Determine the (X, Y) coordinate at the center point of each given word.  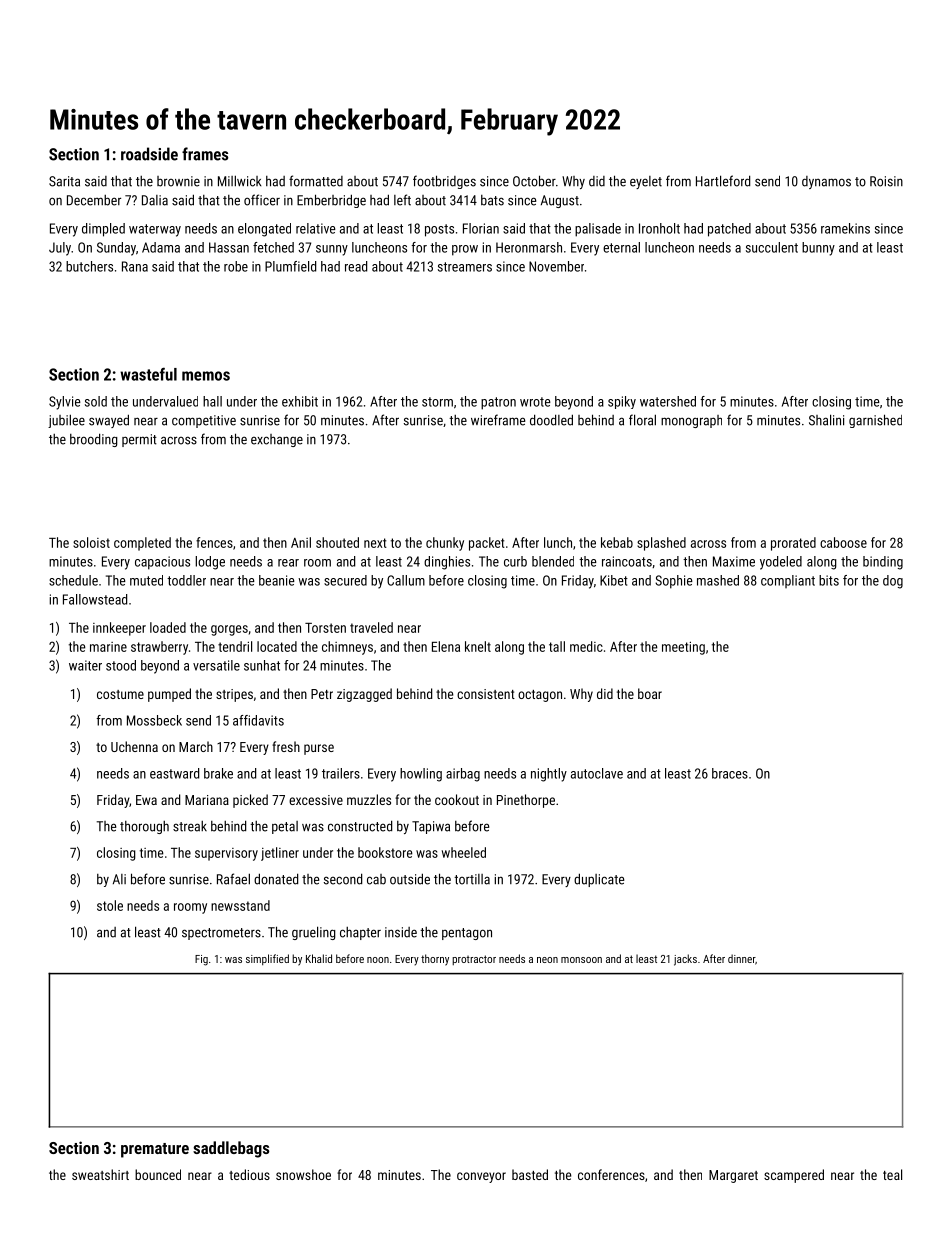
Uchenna (134, 746)
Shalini (826, 420)
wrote (535, 402)
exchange (277, 440)
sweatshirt (100, 1174)
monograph (691, 421)
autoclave (597, 773)
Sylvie (65, 403)
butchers (89, 266)
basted (530, 1174)
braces (730, 773)
